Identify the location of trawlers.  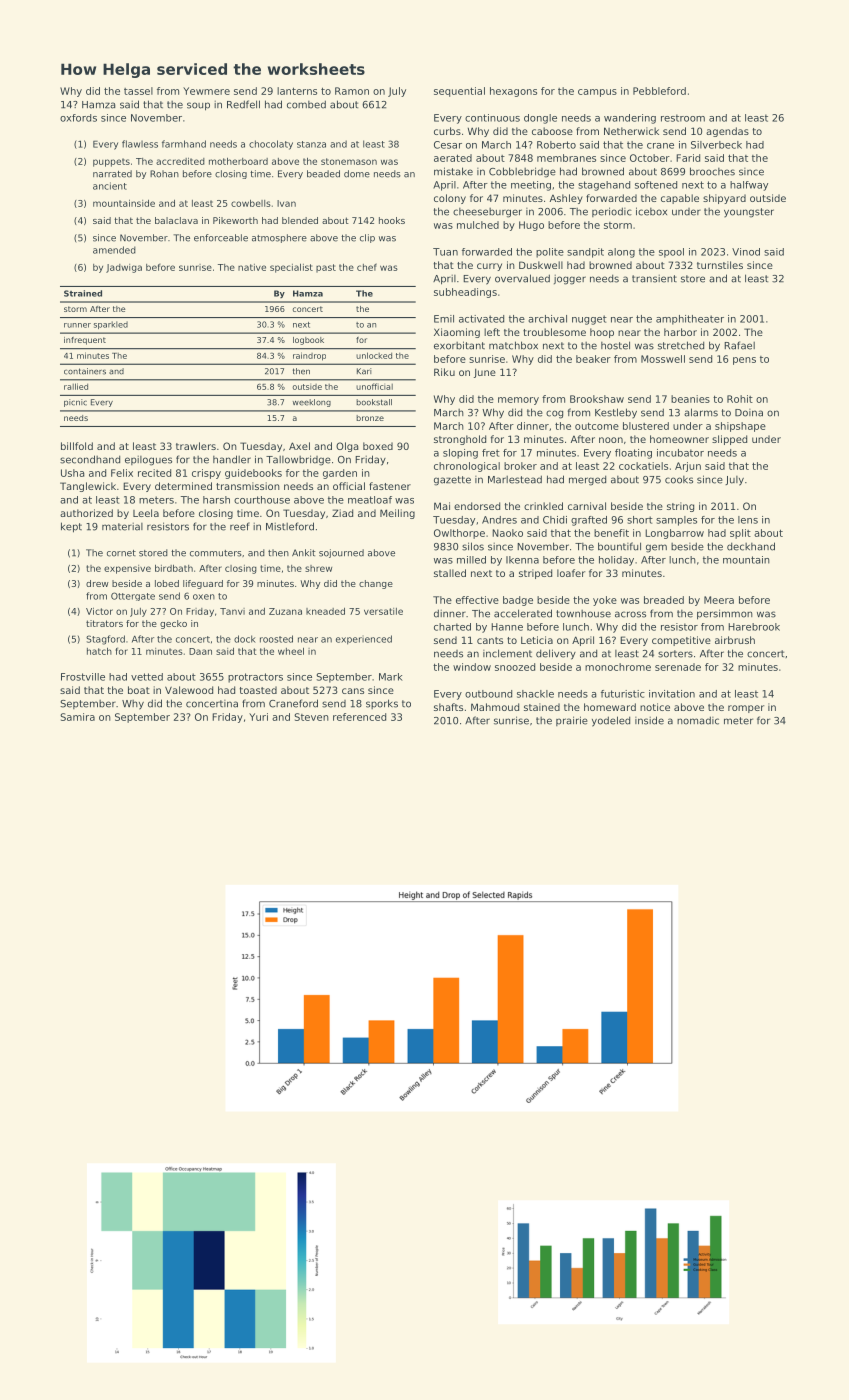
(196, 446).
